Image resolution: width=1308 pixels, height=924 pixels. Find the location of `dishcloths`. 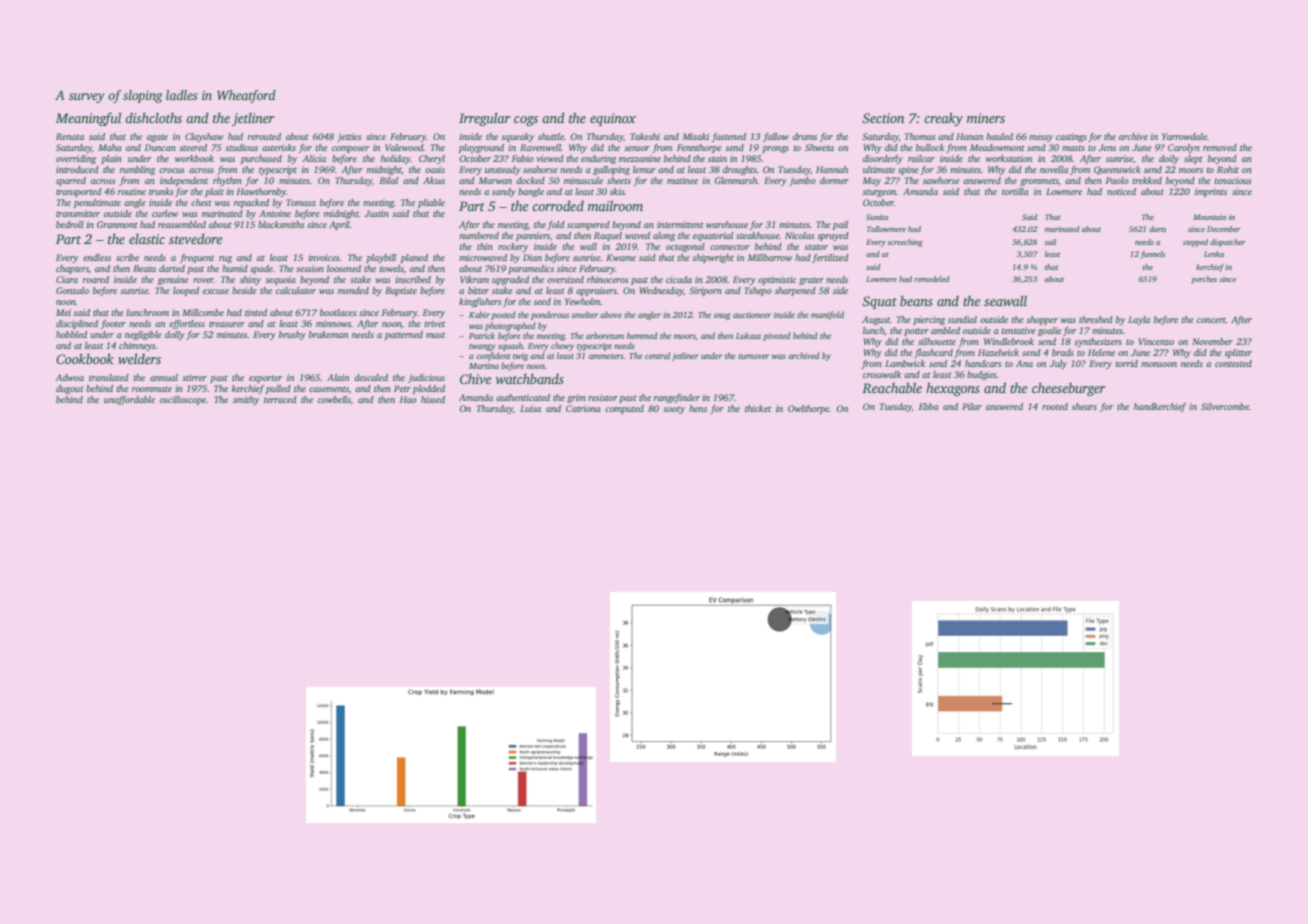

dishcloths is located at coordinates (153, 117).
